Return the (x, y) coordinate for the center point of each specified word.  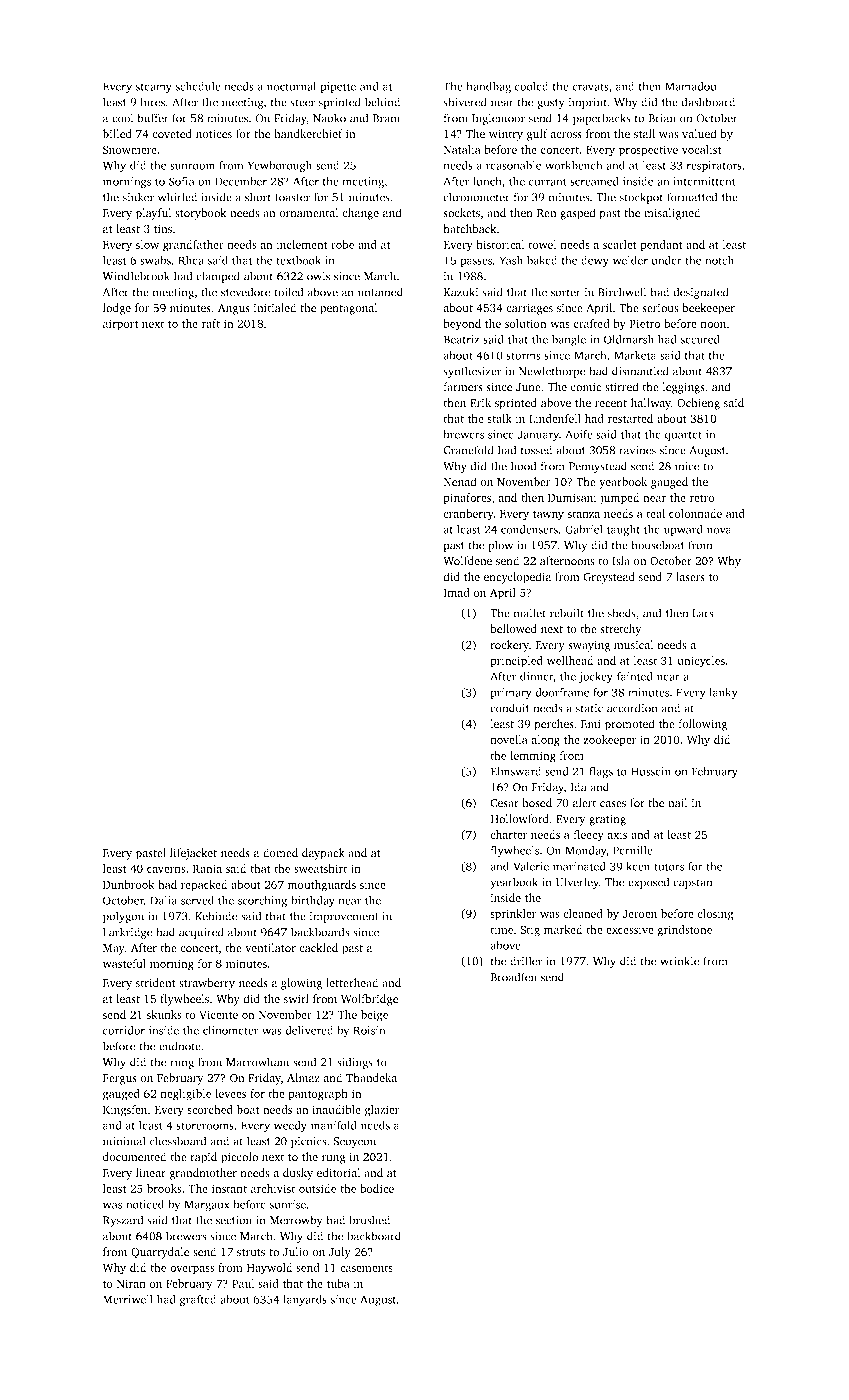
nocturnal (291, 86)
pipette (338, 87)
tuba (338, 1283)
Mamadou (691, 86)
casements (366, 1268)
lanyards (305, 1300)
